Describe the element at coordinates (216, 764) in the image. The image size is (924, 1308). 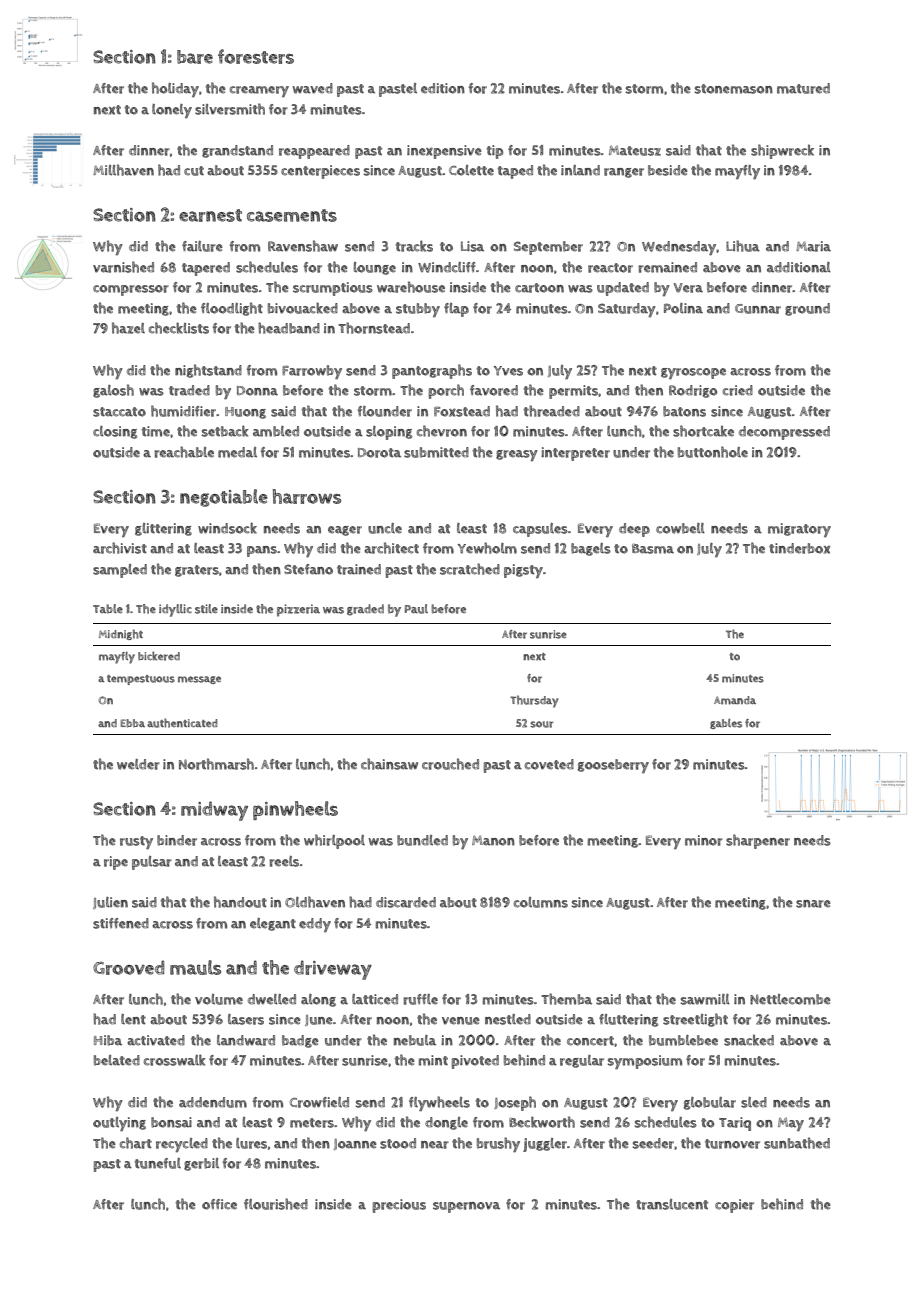
I see `Northmarsh` at that location.
